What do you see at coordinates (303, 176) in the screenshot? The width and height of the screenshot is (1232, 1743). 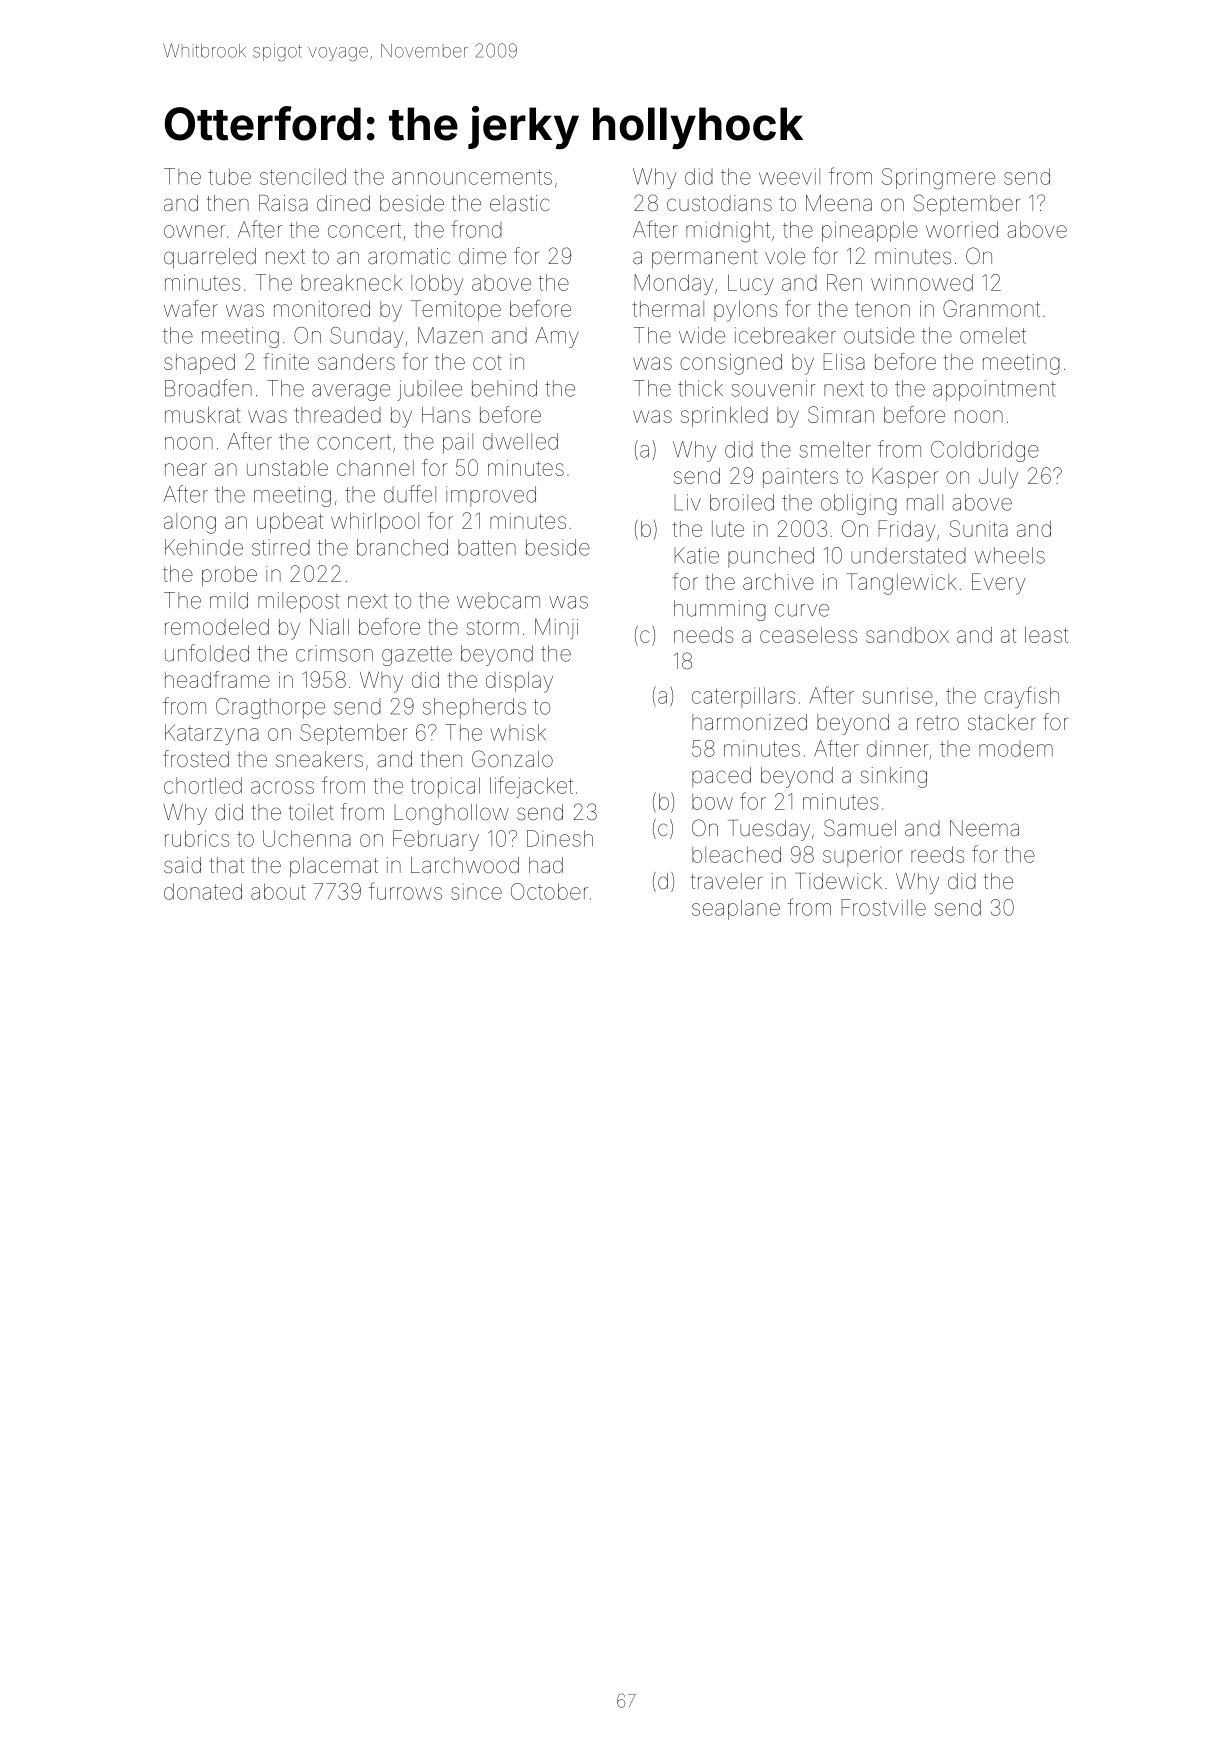 I see `stenciled` at bounding box center [303, 176].
